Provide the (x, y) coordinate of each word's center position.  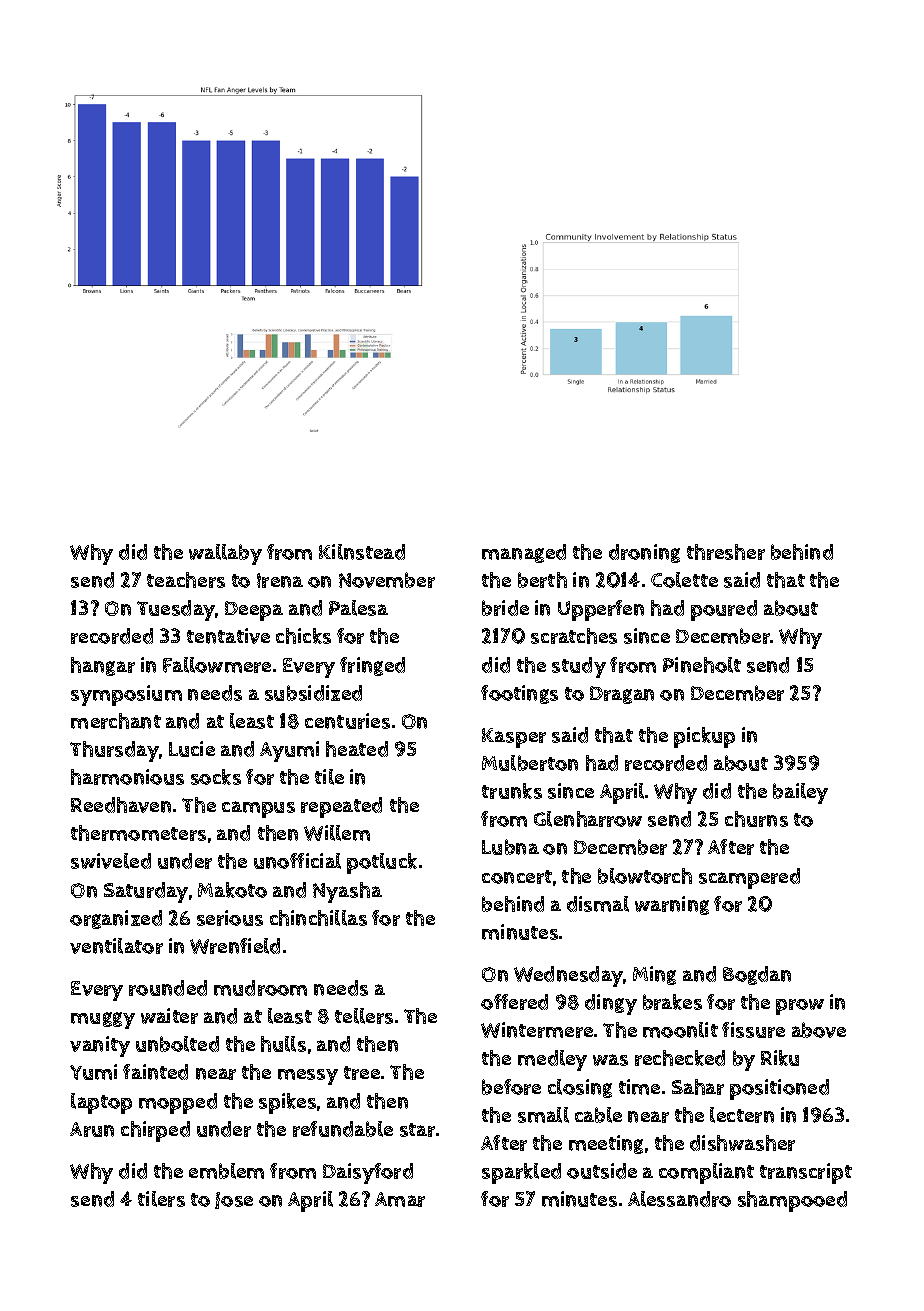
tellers (364, 1016)
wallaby (225, 554)
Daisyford (368, 1173)
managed (524, 553)
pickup (704, 737)
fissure (753, 1030)
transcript (806, 1173)
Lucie (192, 749)
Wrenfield (235, 946)
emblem (226, 1171)
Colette (684, 580)
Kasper (514, 738)
